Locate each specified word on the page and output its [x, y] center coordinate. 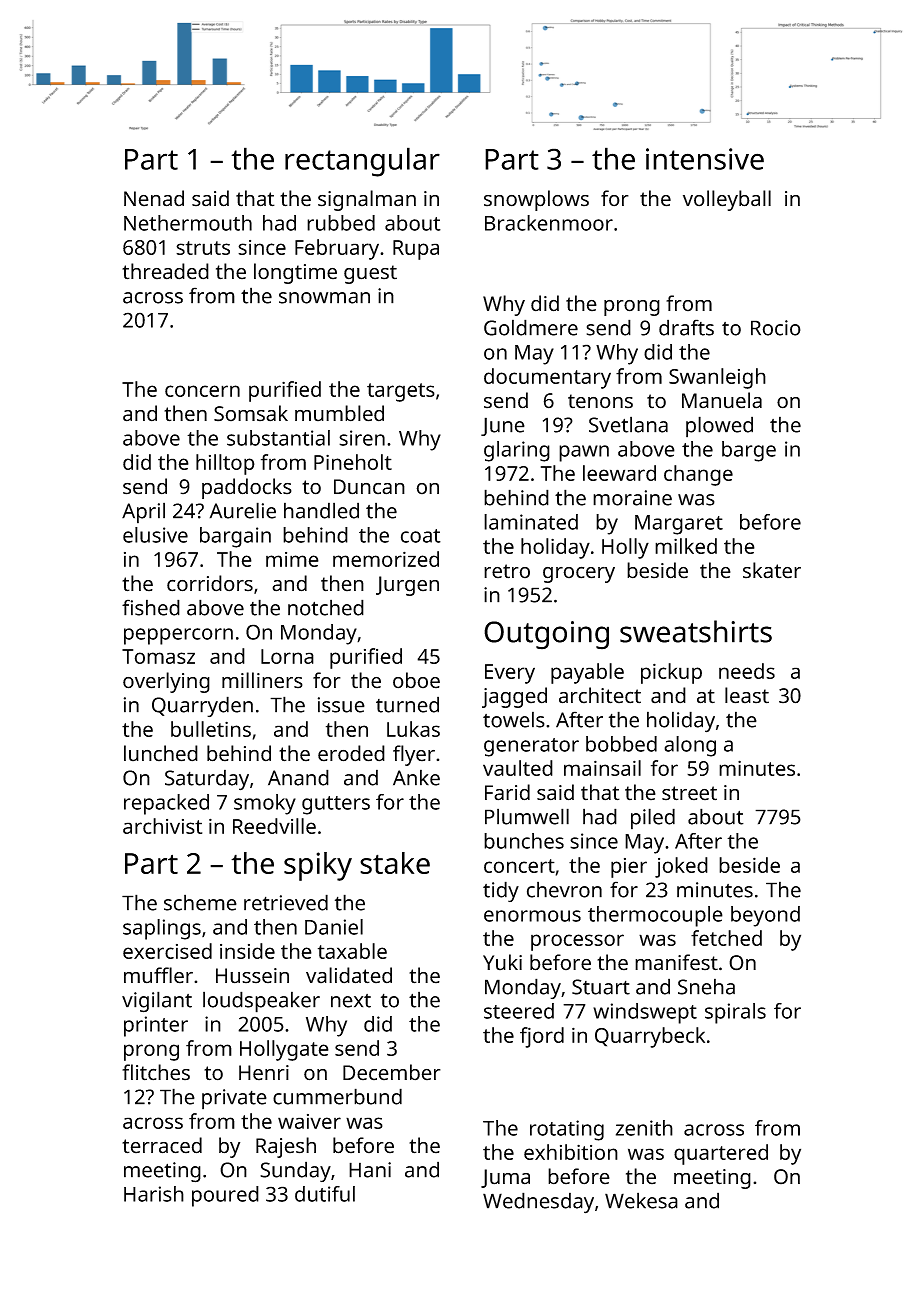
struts [203, 248]
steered [519, 1011]
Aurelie [243, 510]
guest [370, 274]
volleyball [727, 200]
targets [401, 392]
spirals [735, 1013]
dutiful [325, 1194]
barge [749, 451]
